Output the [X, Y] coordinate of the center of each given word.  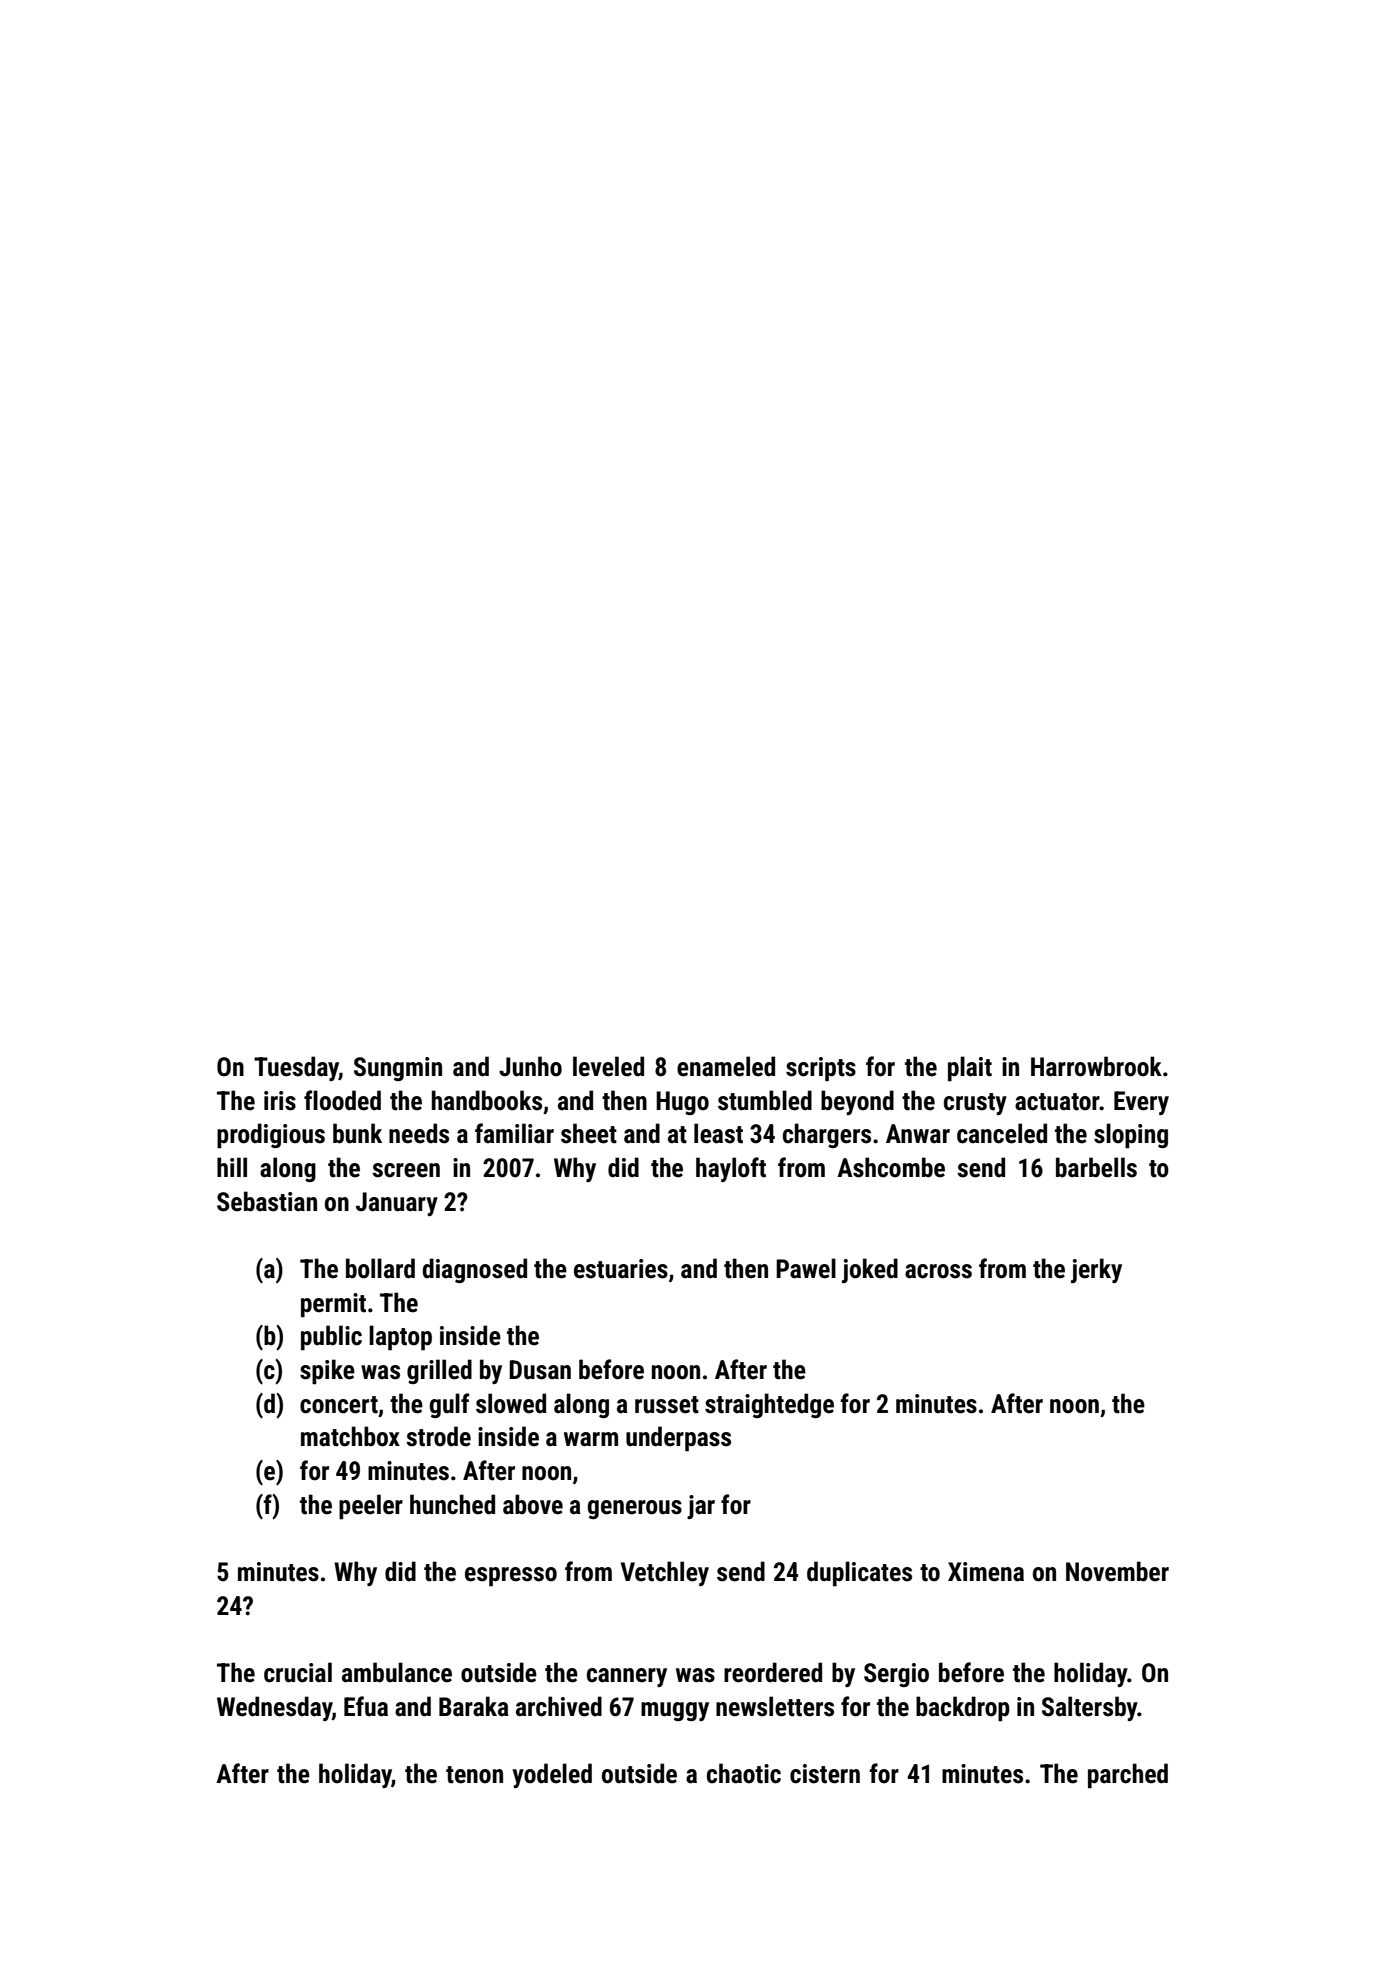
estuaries [621, 1269]
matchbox [350, 1436]
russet [667, 1405]
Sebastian [267, 1201]
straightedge [769, 1405]
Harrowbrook [1096, 1066]
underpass [678, 1439]
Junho [530, 1066]
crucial [298, 1672]
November [1117, 1571]
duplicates [859, 1574]
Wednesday [274, 1708]
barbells [1096, 1167]
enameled [726, 1066]
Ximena [986, 1572]
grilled [439, 1371]
